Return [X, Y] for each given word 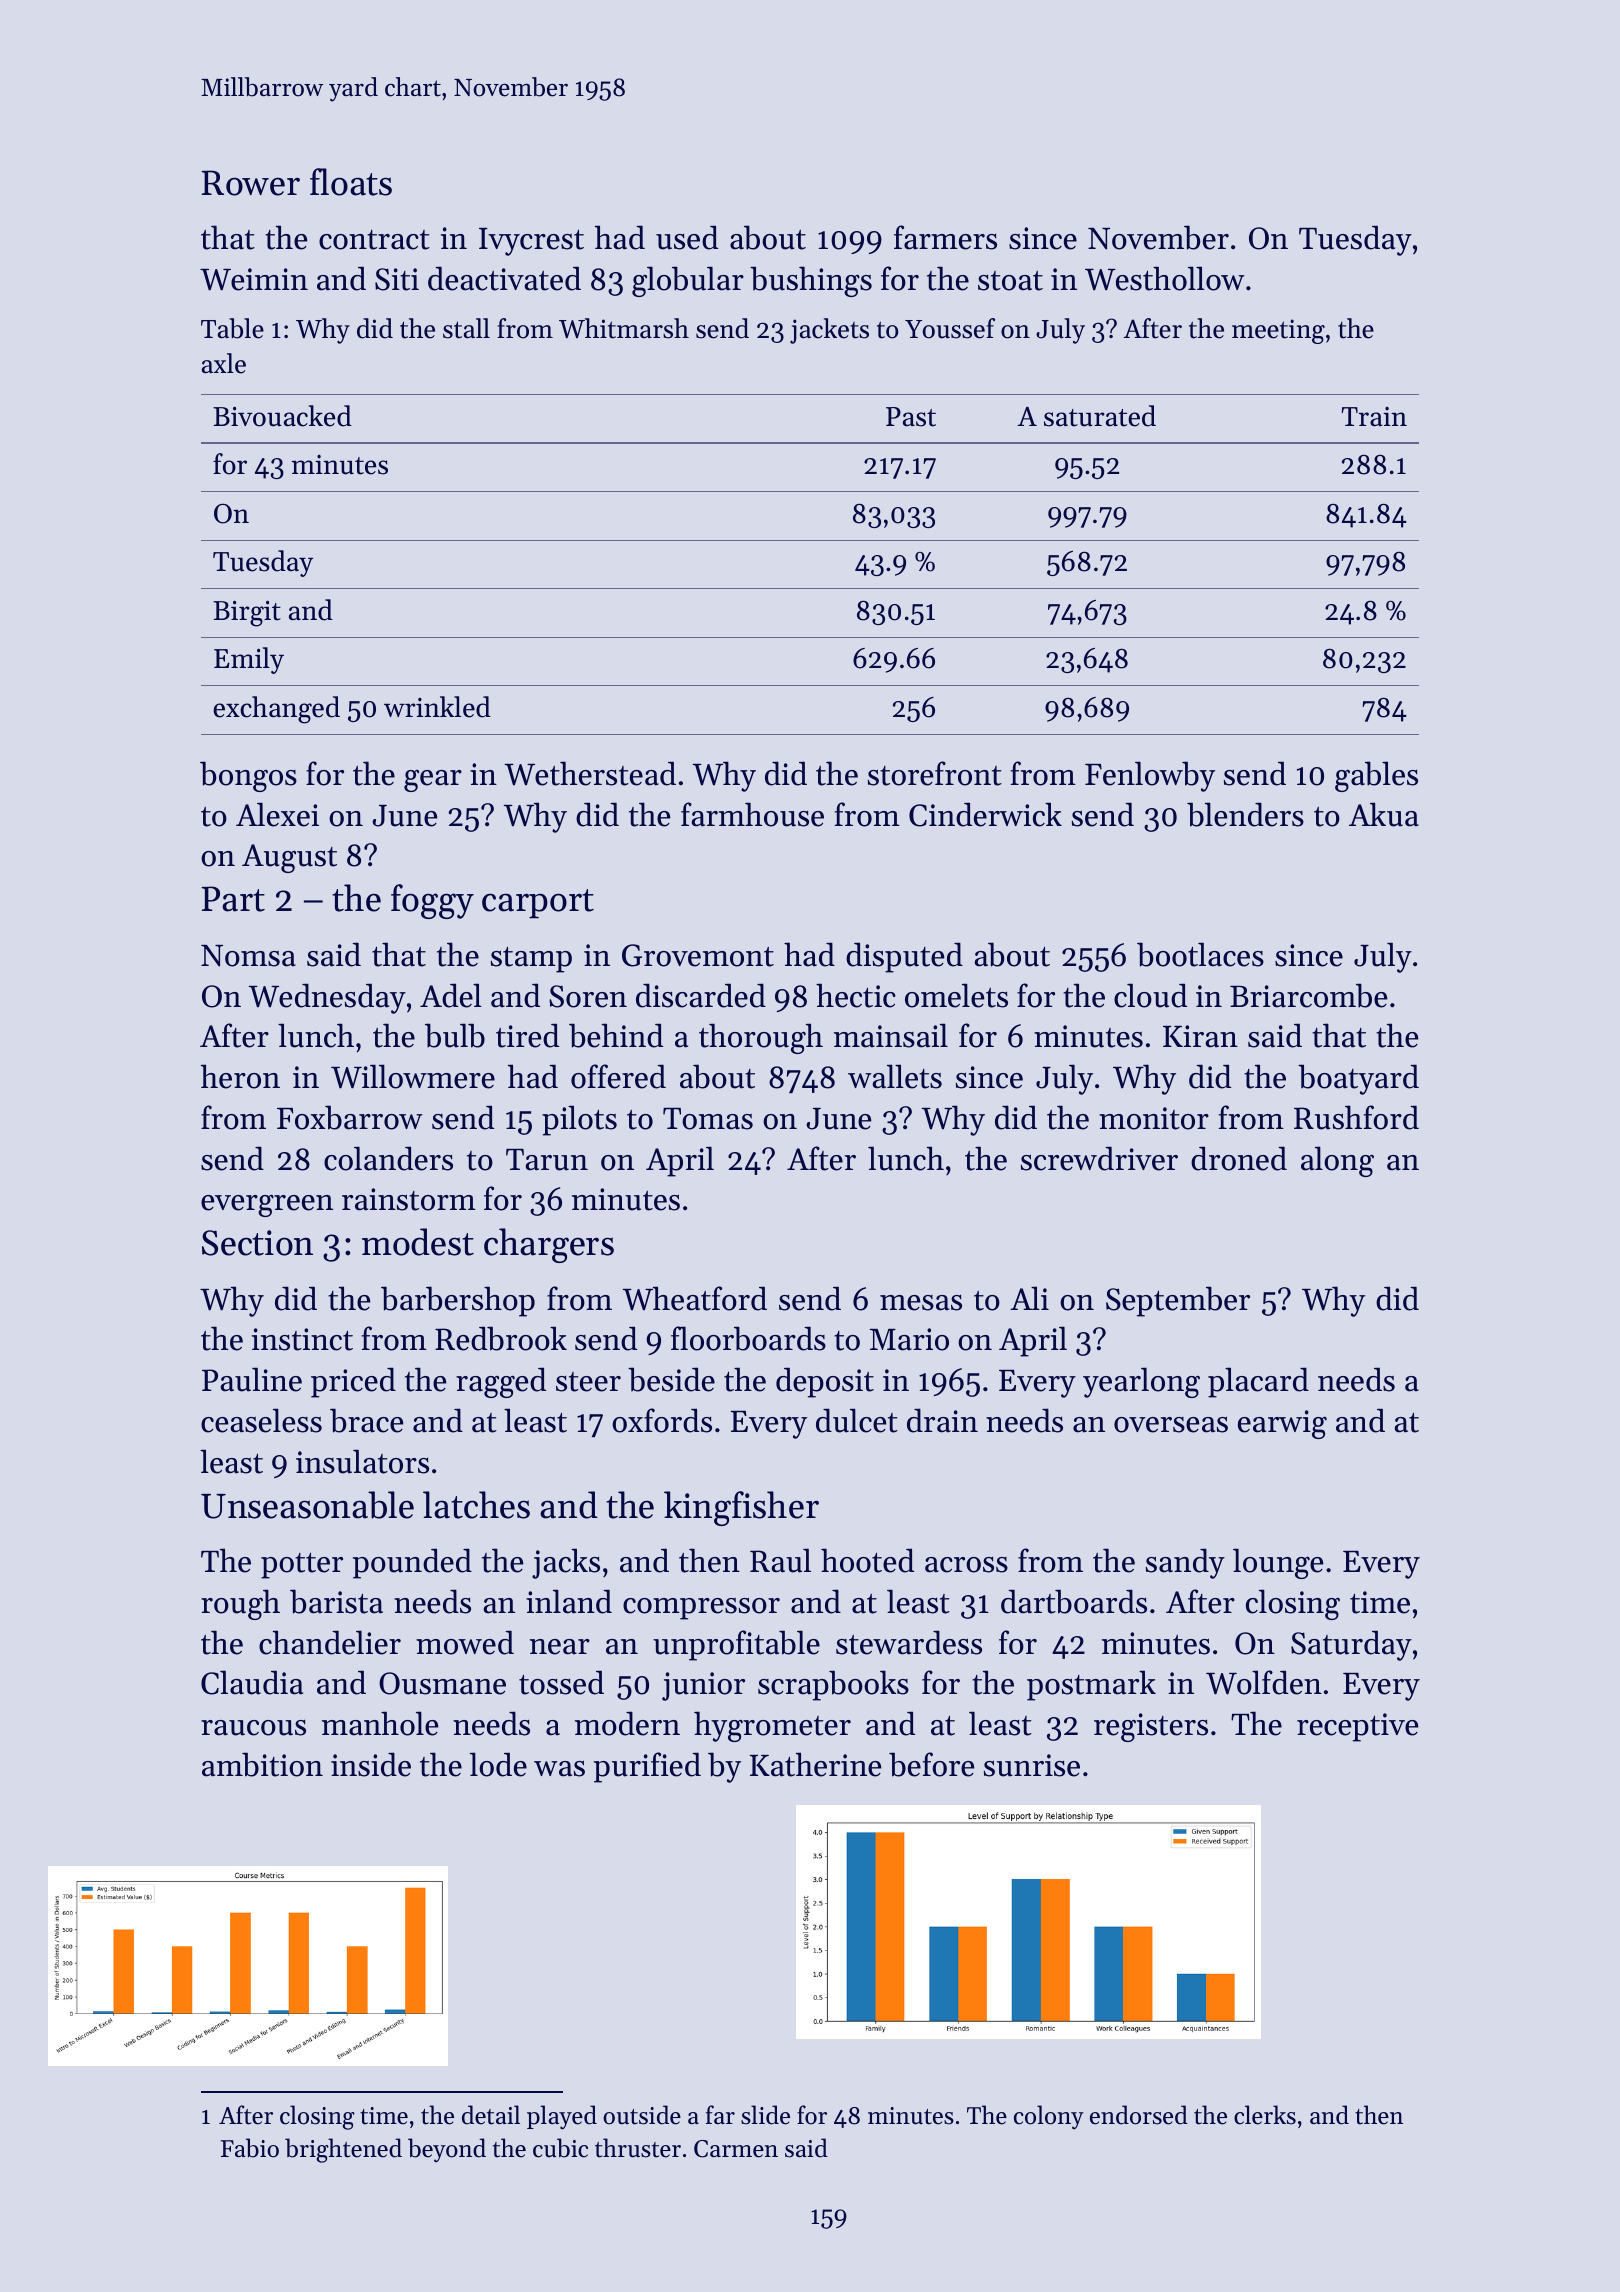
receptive [1357, 1727]
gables [1376, 776]
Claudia [252, 1682]
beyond [447, 2150]
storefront [935, 773]
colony [1049, 2117]
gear [433, 781]
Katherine [815, 1764]
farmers [945, 237]
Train [1374, 417]
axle [224, 363]
